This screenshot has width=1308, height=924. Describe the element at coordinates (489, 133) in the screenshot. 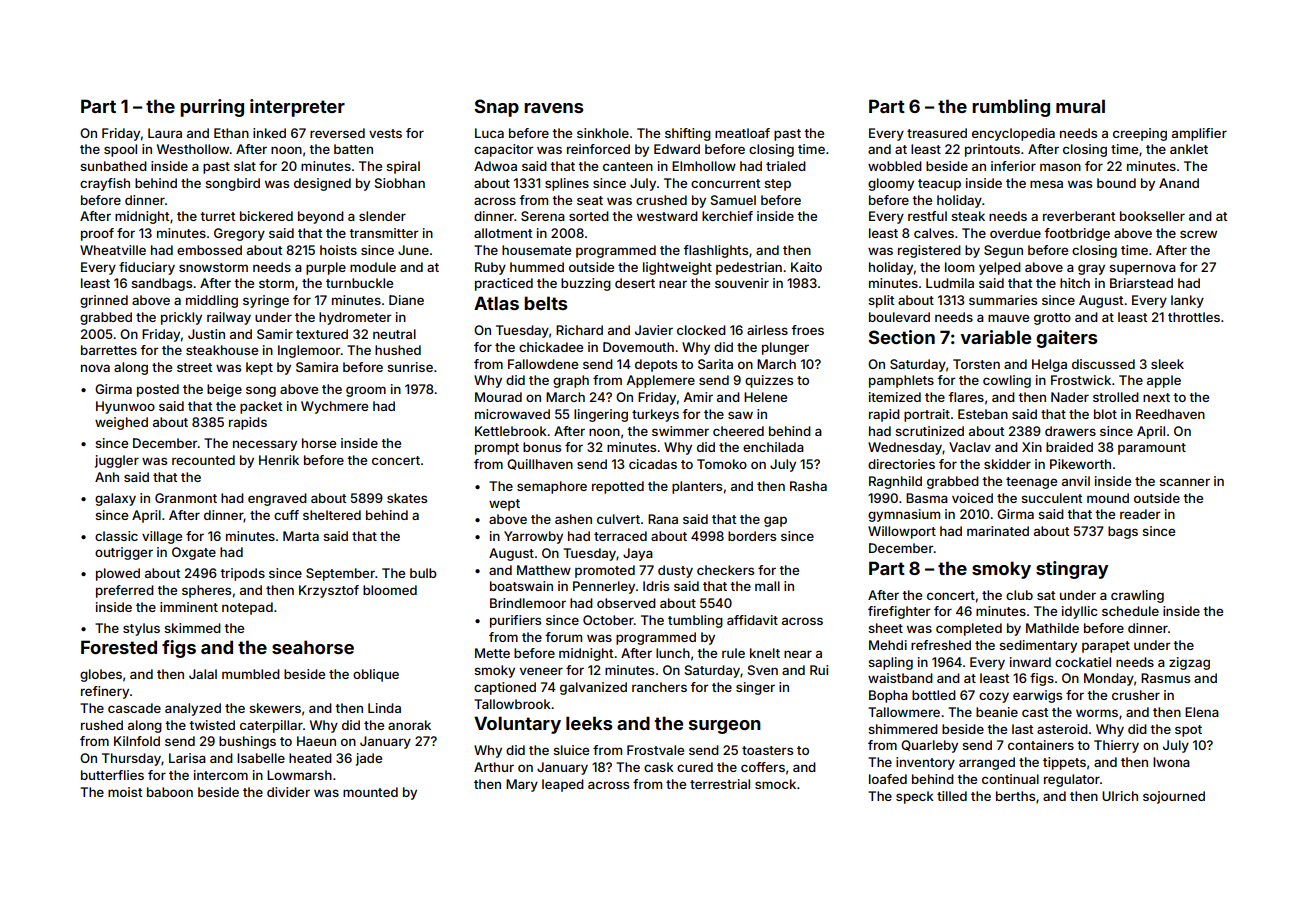

I see `Luca` at that location.
